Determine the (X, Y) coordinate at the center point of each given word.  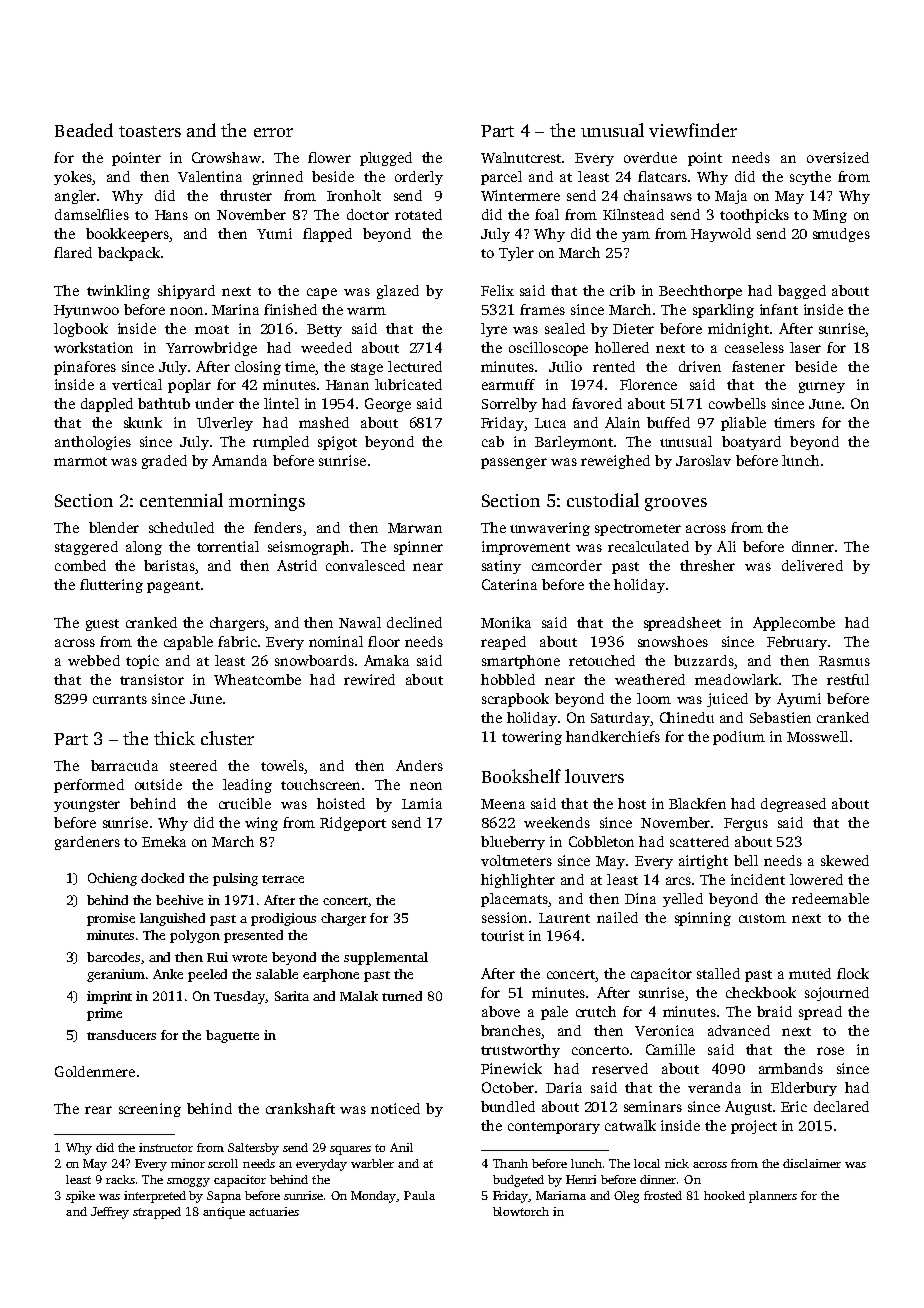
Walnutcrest (521, 157)
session (504, 917)
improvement (526, 548)
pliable (743, 424)
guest (102, 625)
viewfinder (693, 130)
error (273, 132)
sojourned (837, 994)
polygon (195, 936)
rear (98, 1110)
